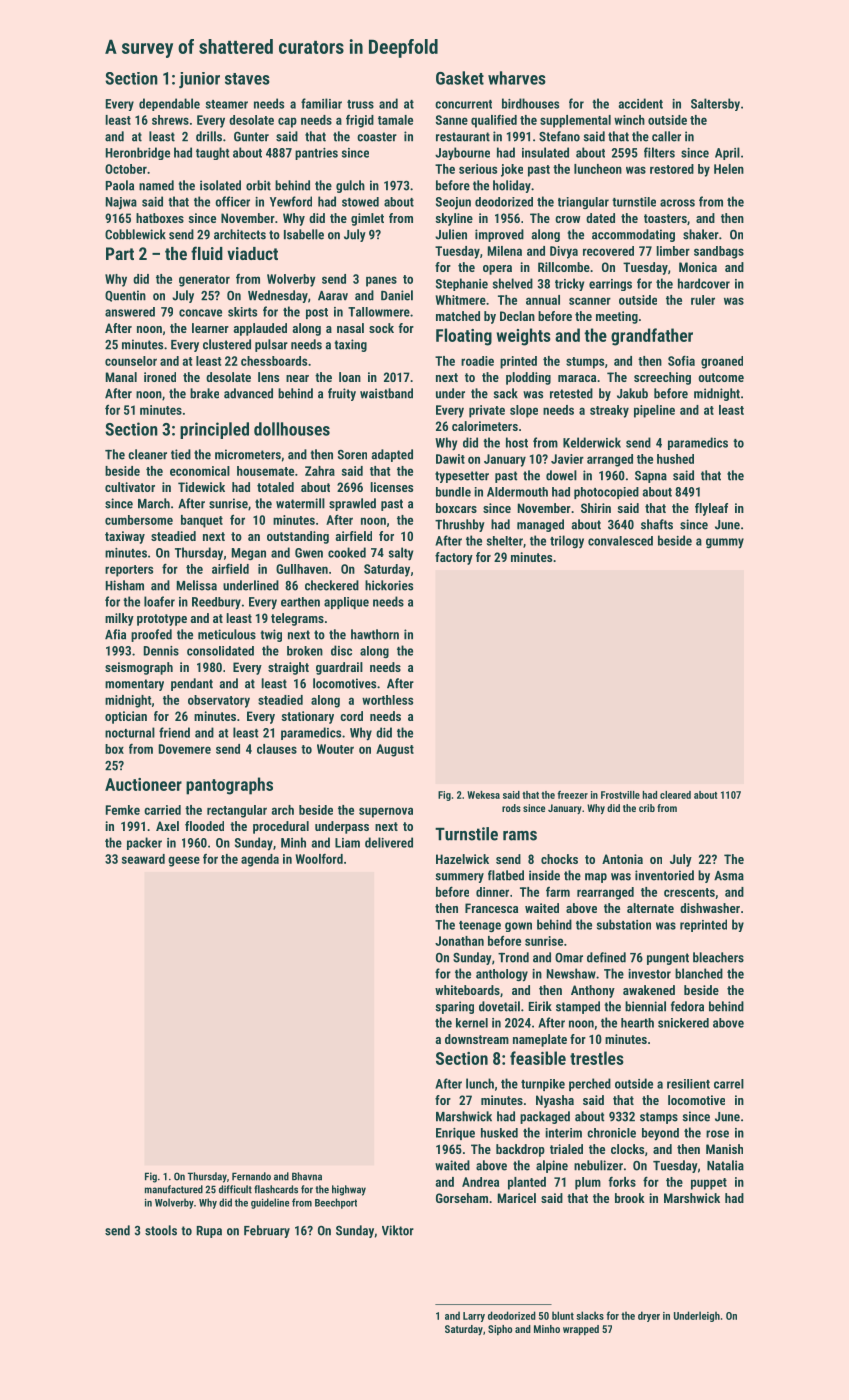 Image resolution: width=849 pixels, height=1400 pixels. What do you see at coordinates (235, 1189) in the page?
I see `difficult` at bounding box center [235, 1189].
